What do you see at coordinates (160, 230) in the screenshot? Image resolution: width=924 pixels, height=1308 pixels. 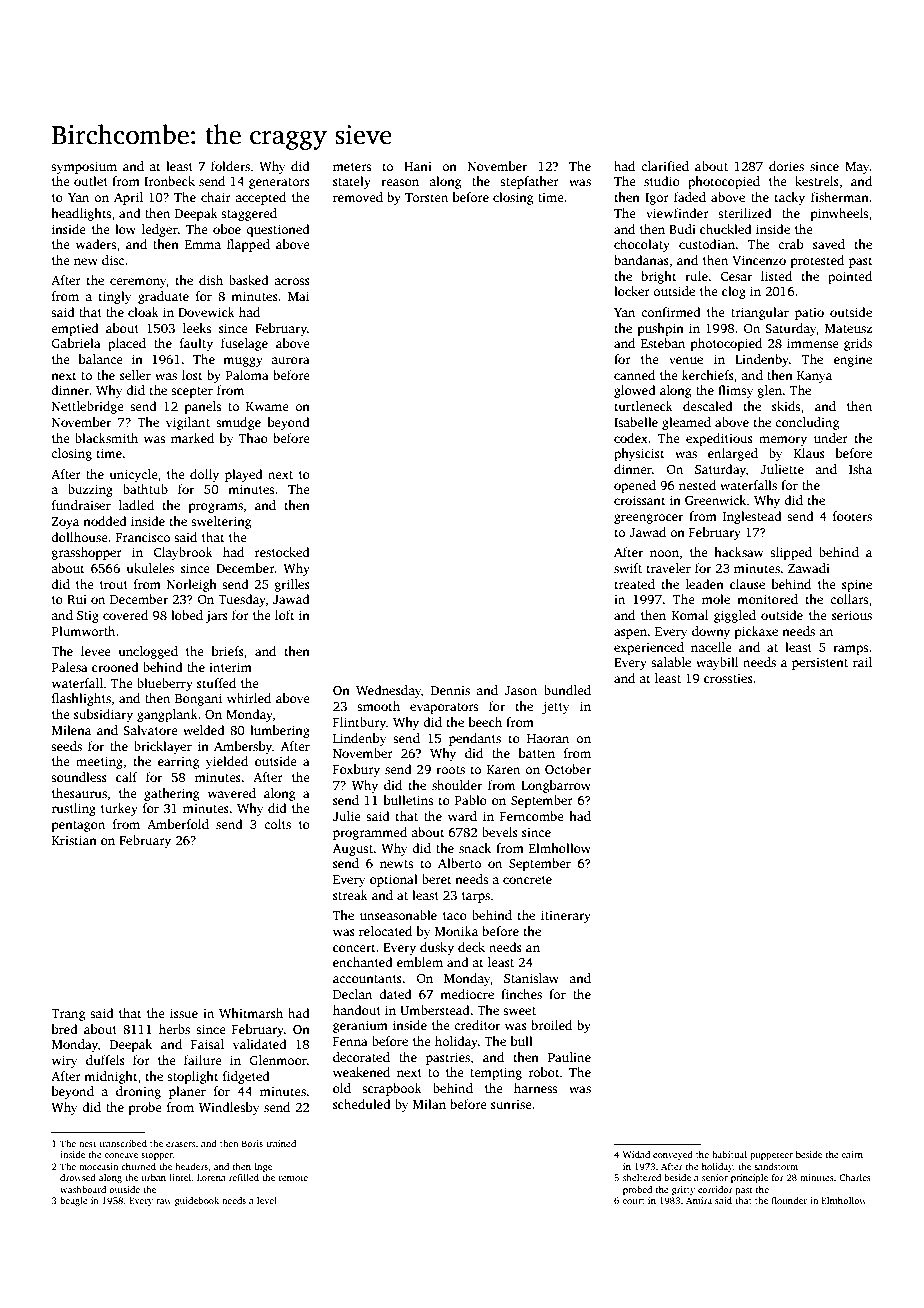 I see `ledger` at bounding box center [160, 230].
